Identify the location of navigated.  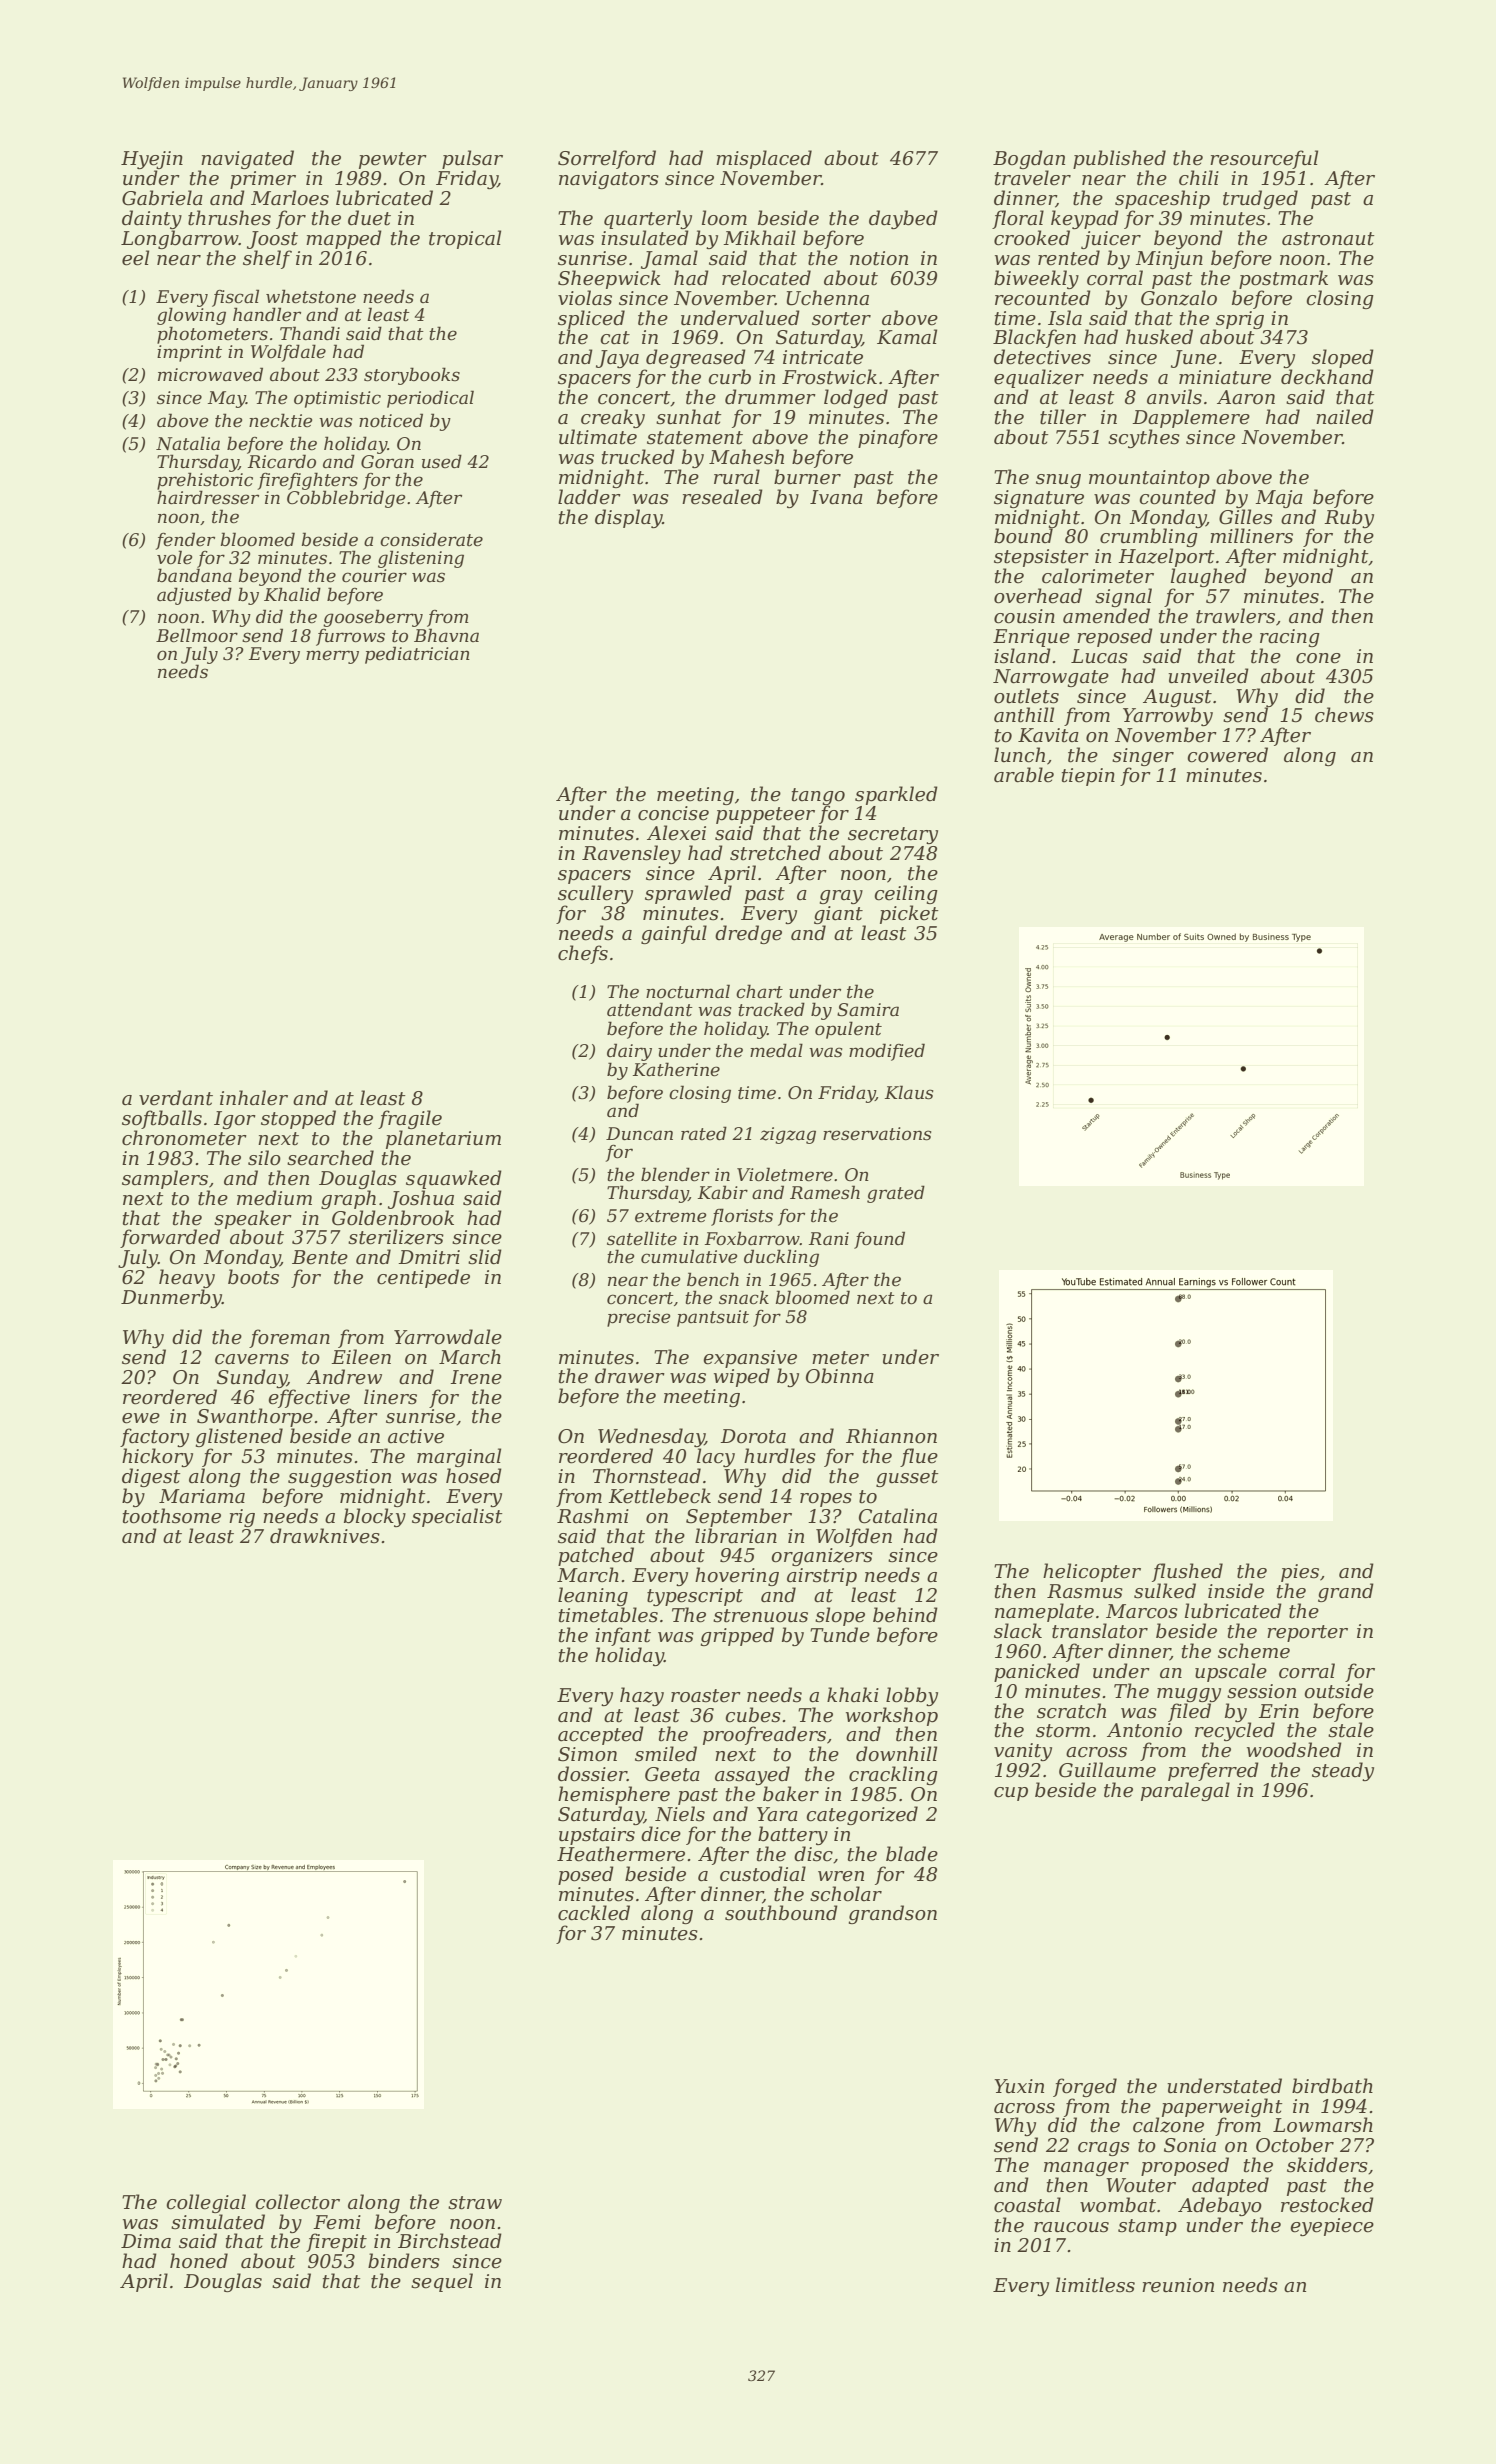
(247, 159).
